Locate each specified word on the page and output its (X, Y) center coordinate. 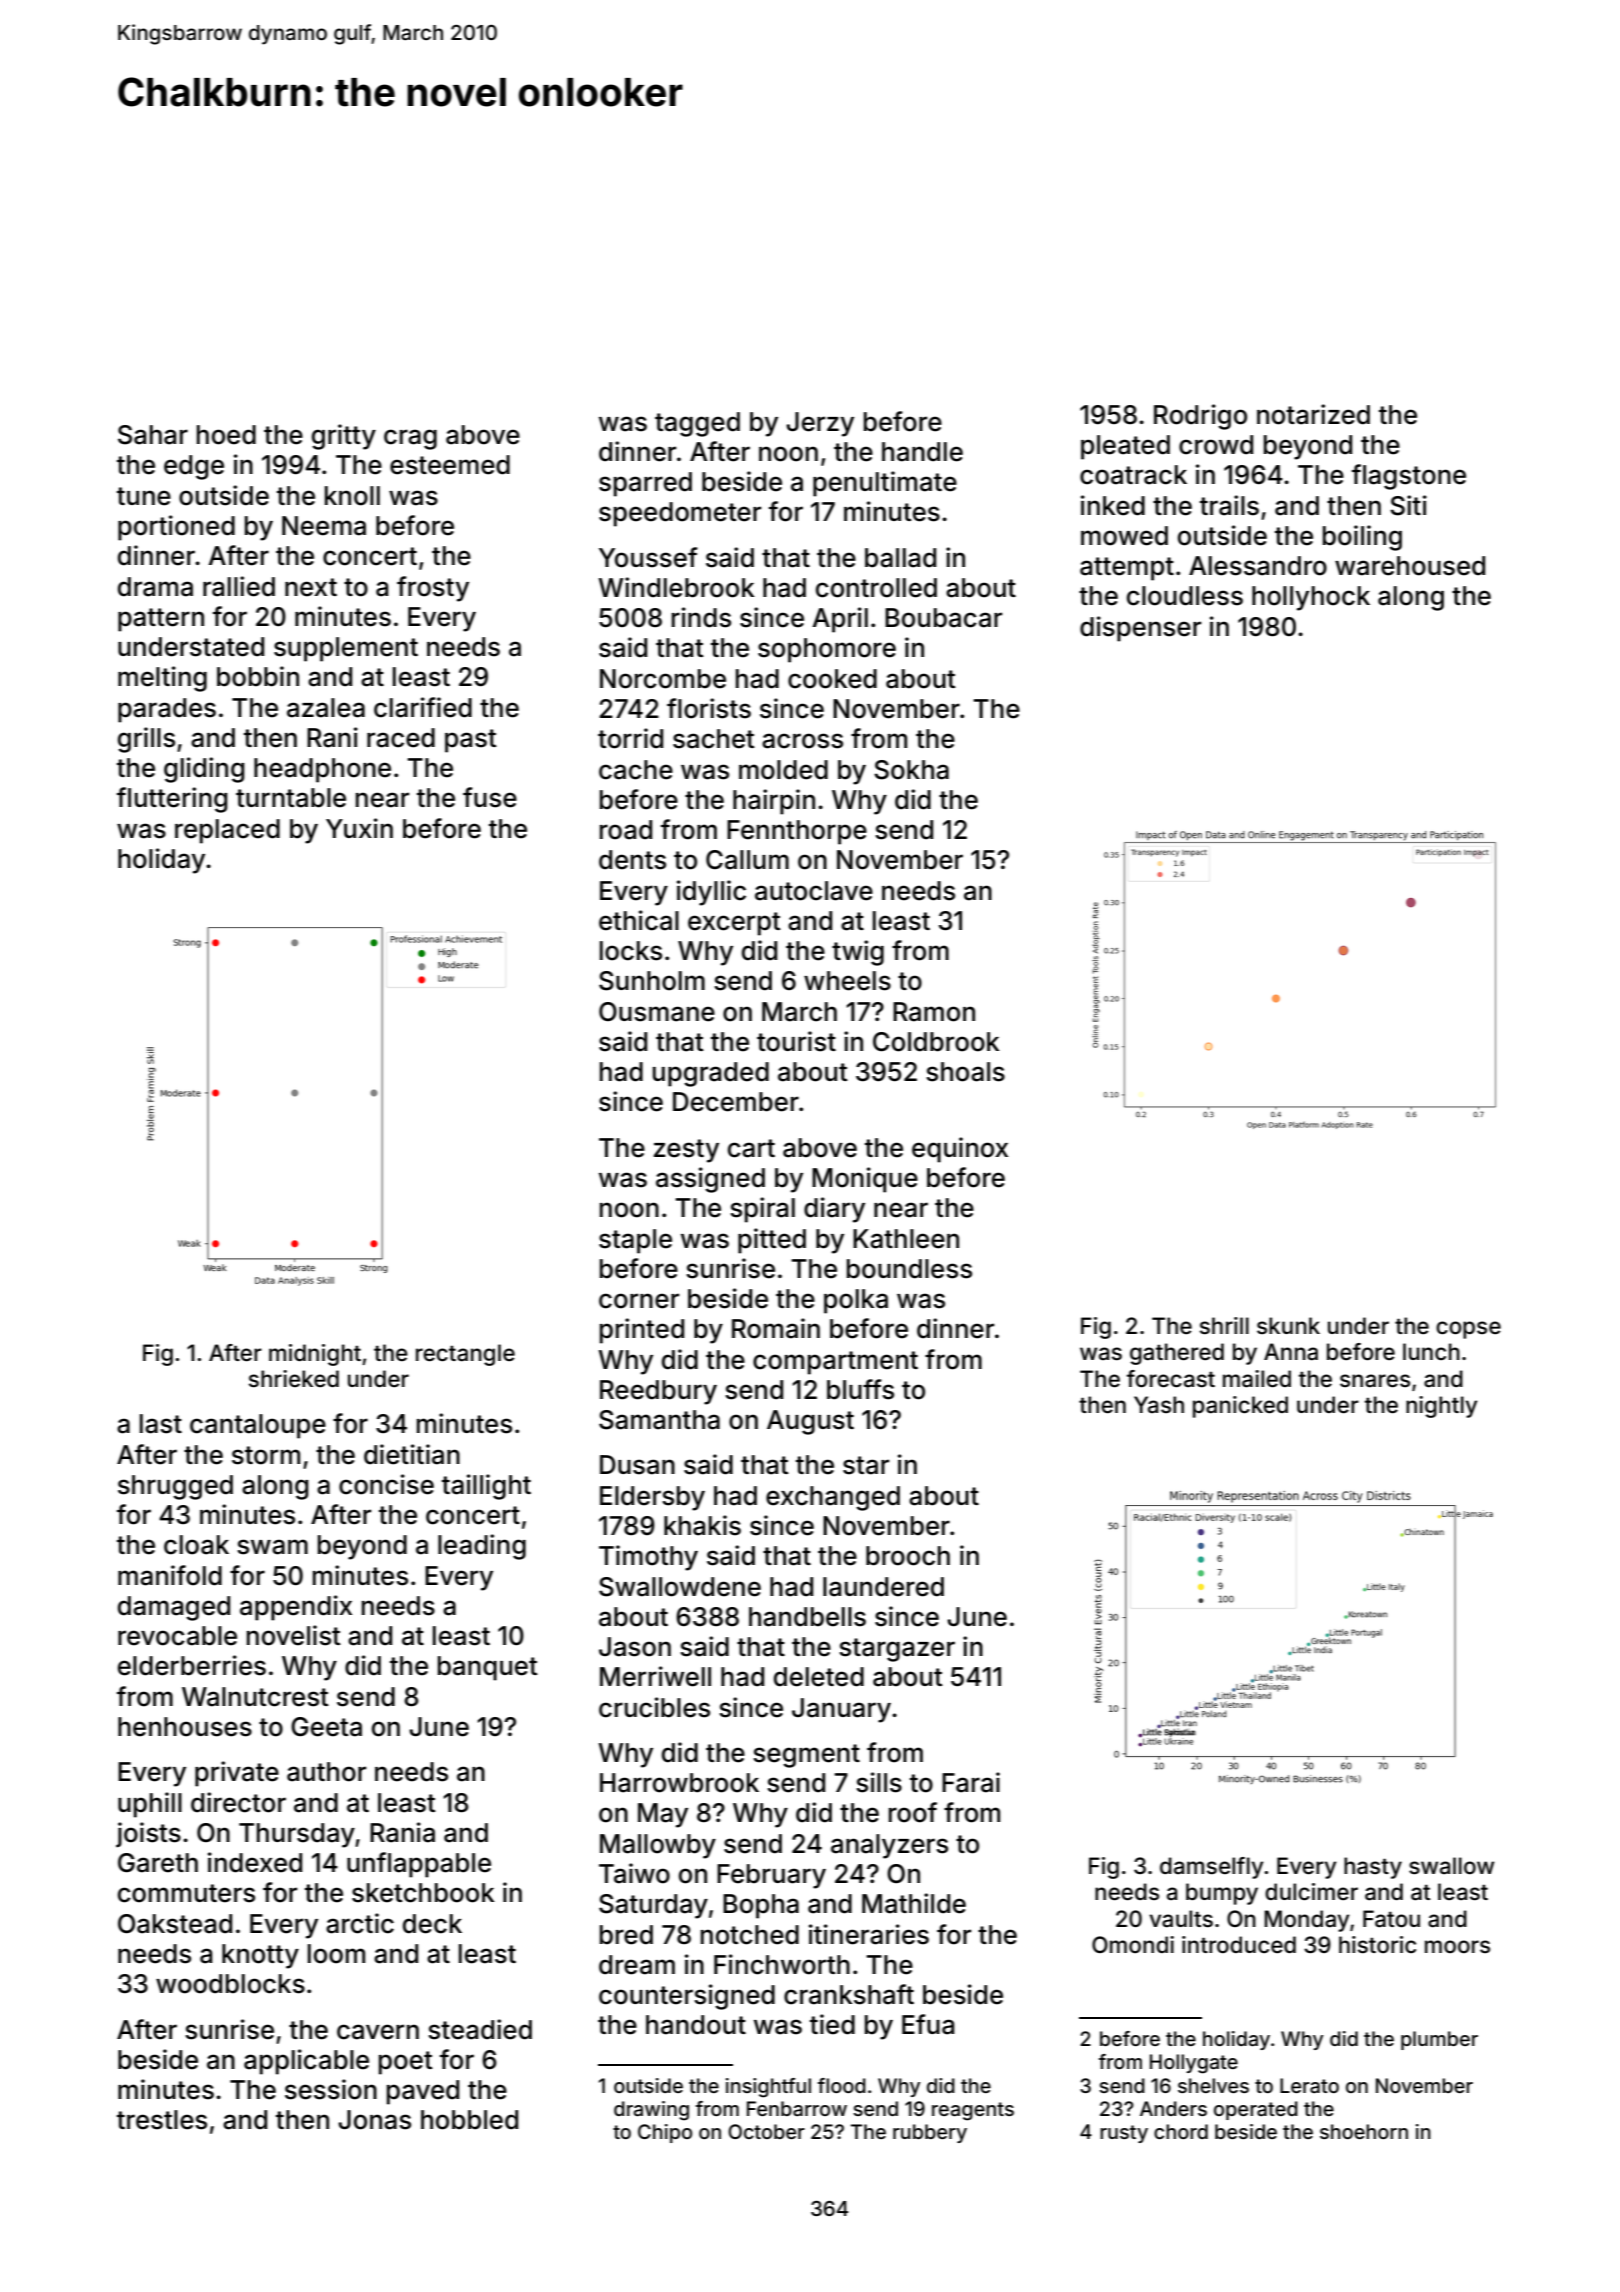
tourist (796, 1041)
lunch (1431, 1351)
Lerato (1309, 2085)
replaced (227, 831)
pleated (1125, 447)
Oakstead (175, 1924)
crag (410, 439)
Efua (928, 2024)
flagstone (1409, 477)
